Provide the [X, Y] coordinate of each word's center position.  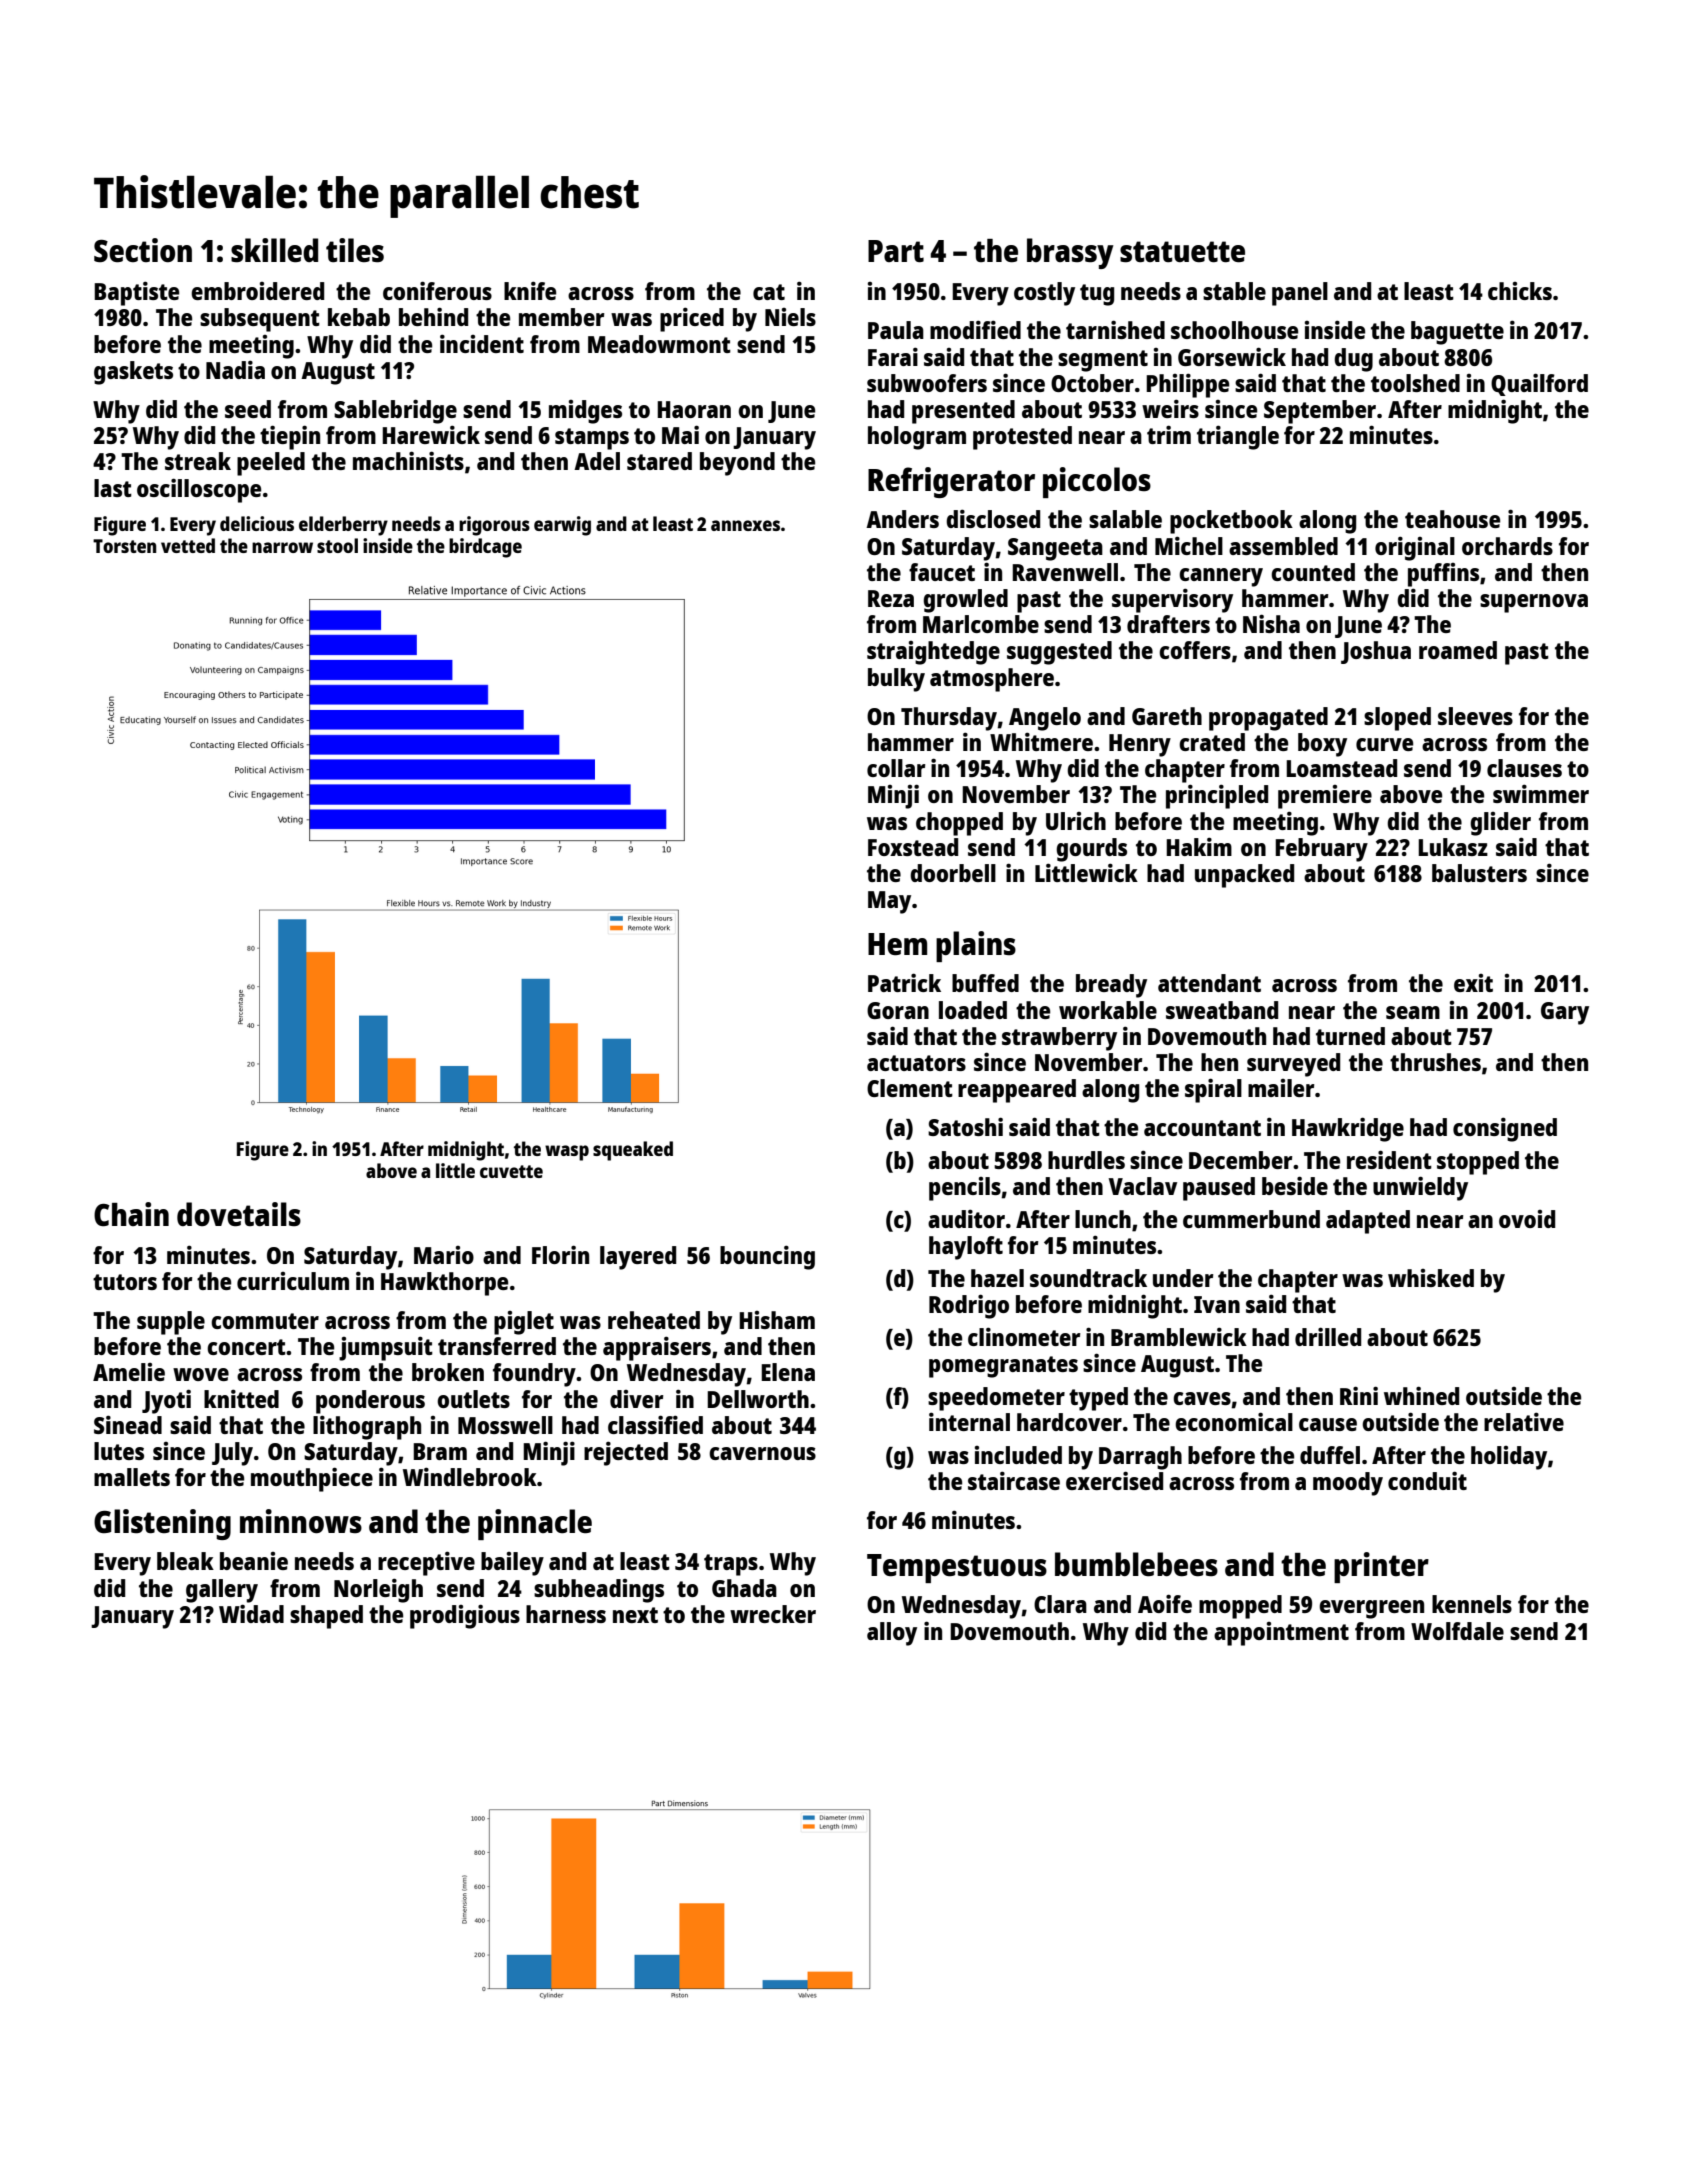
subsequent [260, 320]
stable [1234, 291]
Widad [251, 1613]
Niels [790, 317]
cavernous [762, 1453]
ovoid [1527, 1219]
